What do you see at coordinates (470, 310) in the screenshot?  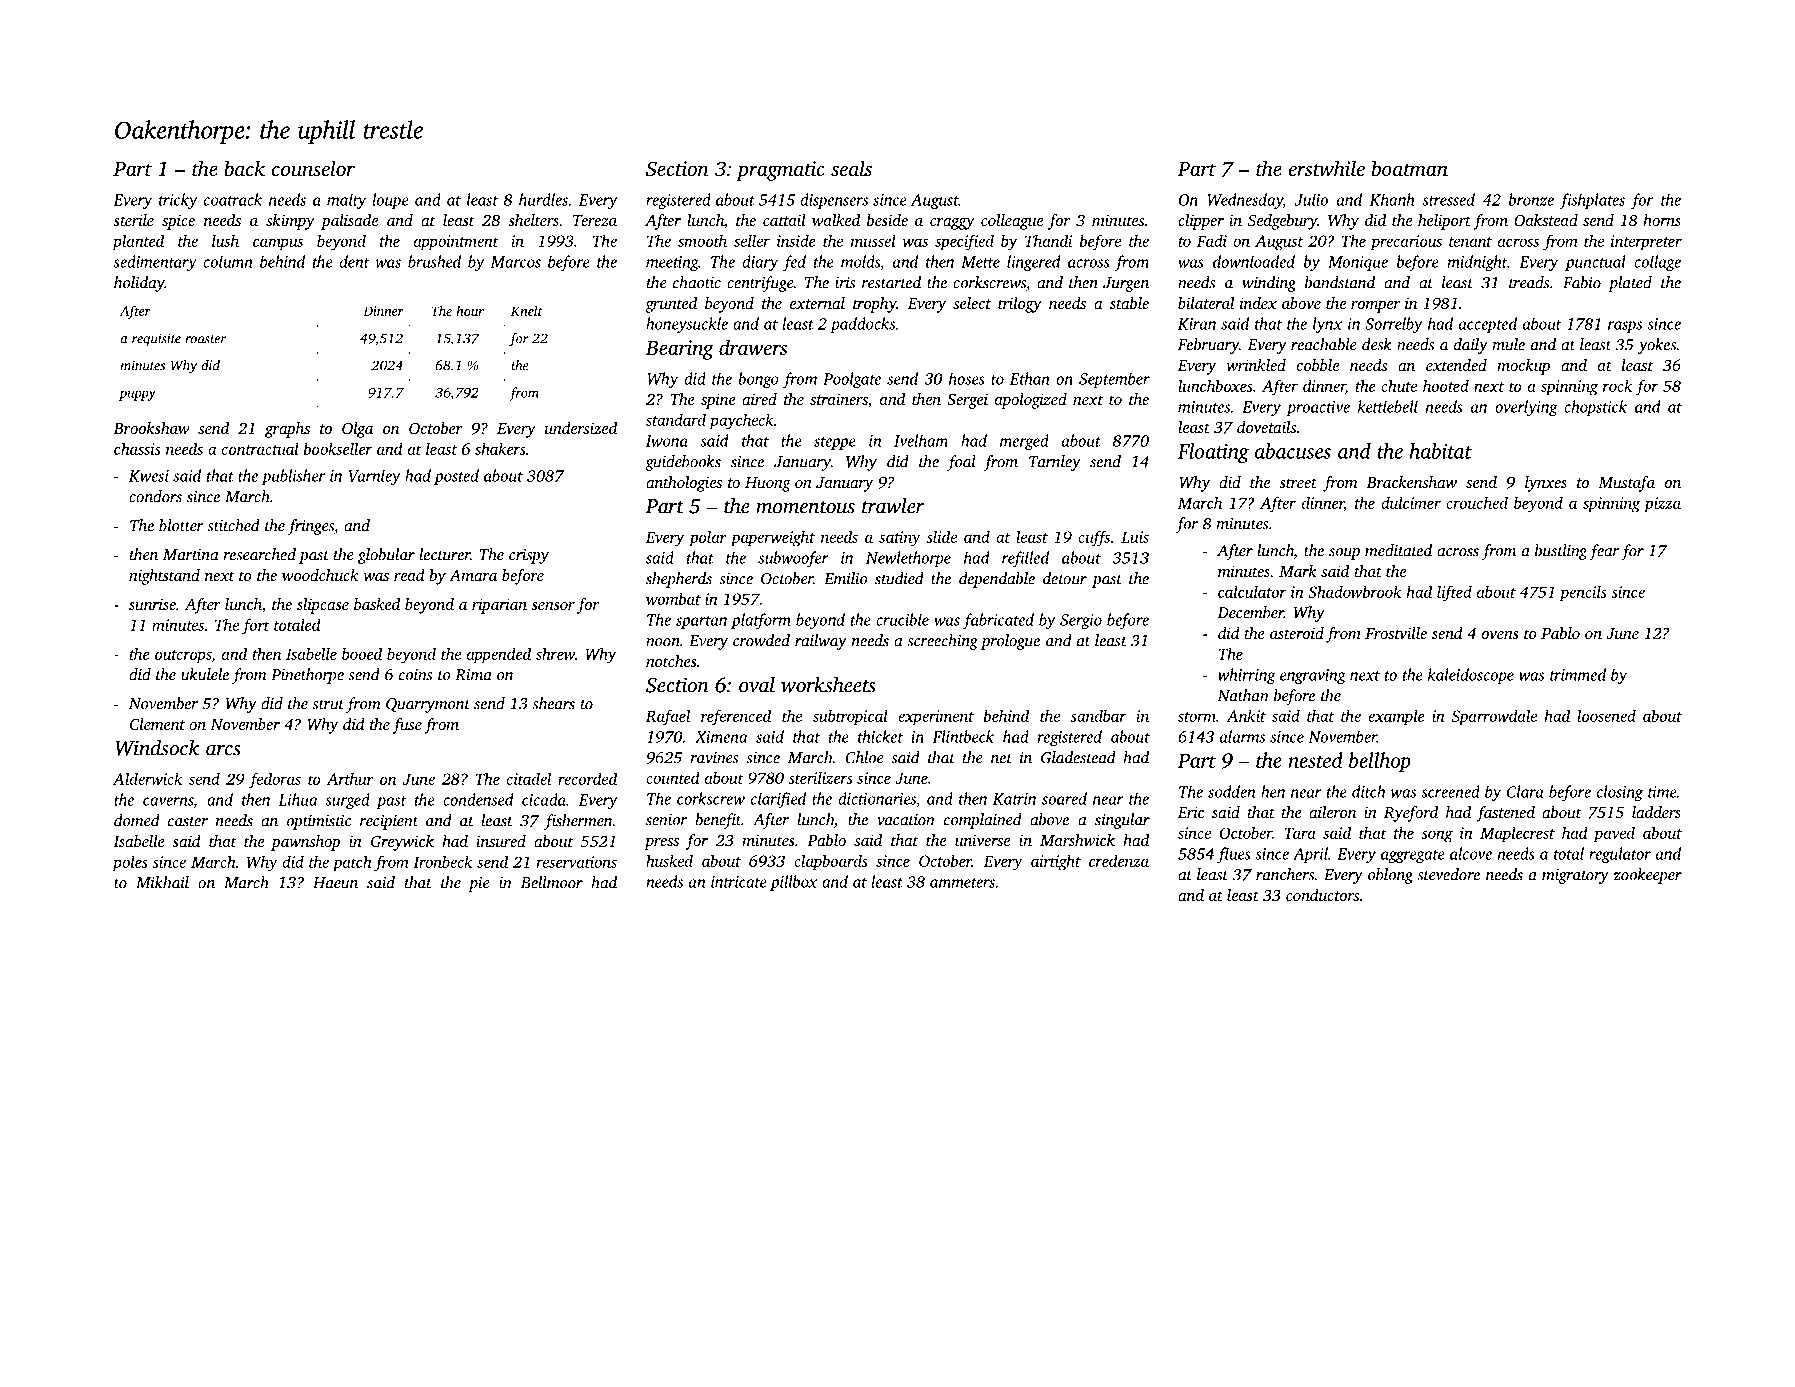 I see `hour` at bounding box center [470, 310].
